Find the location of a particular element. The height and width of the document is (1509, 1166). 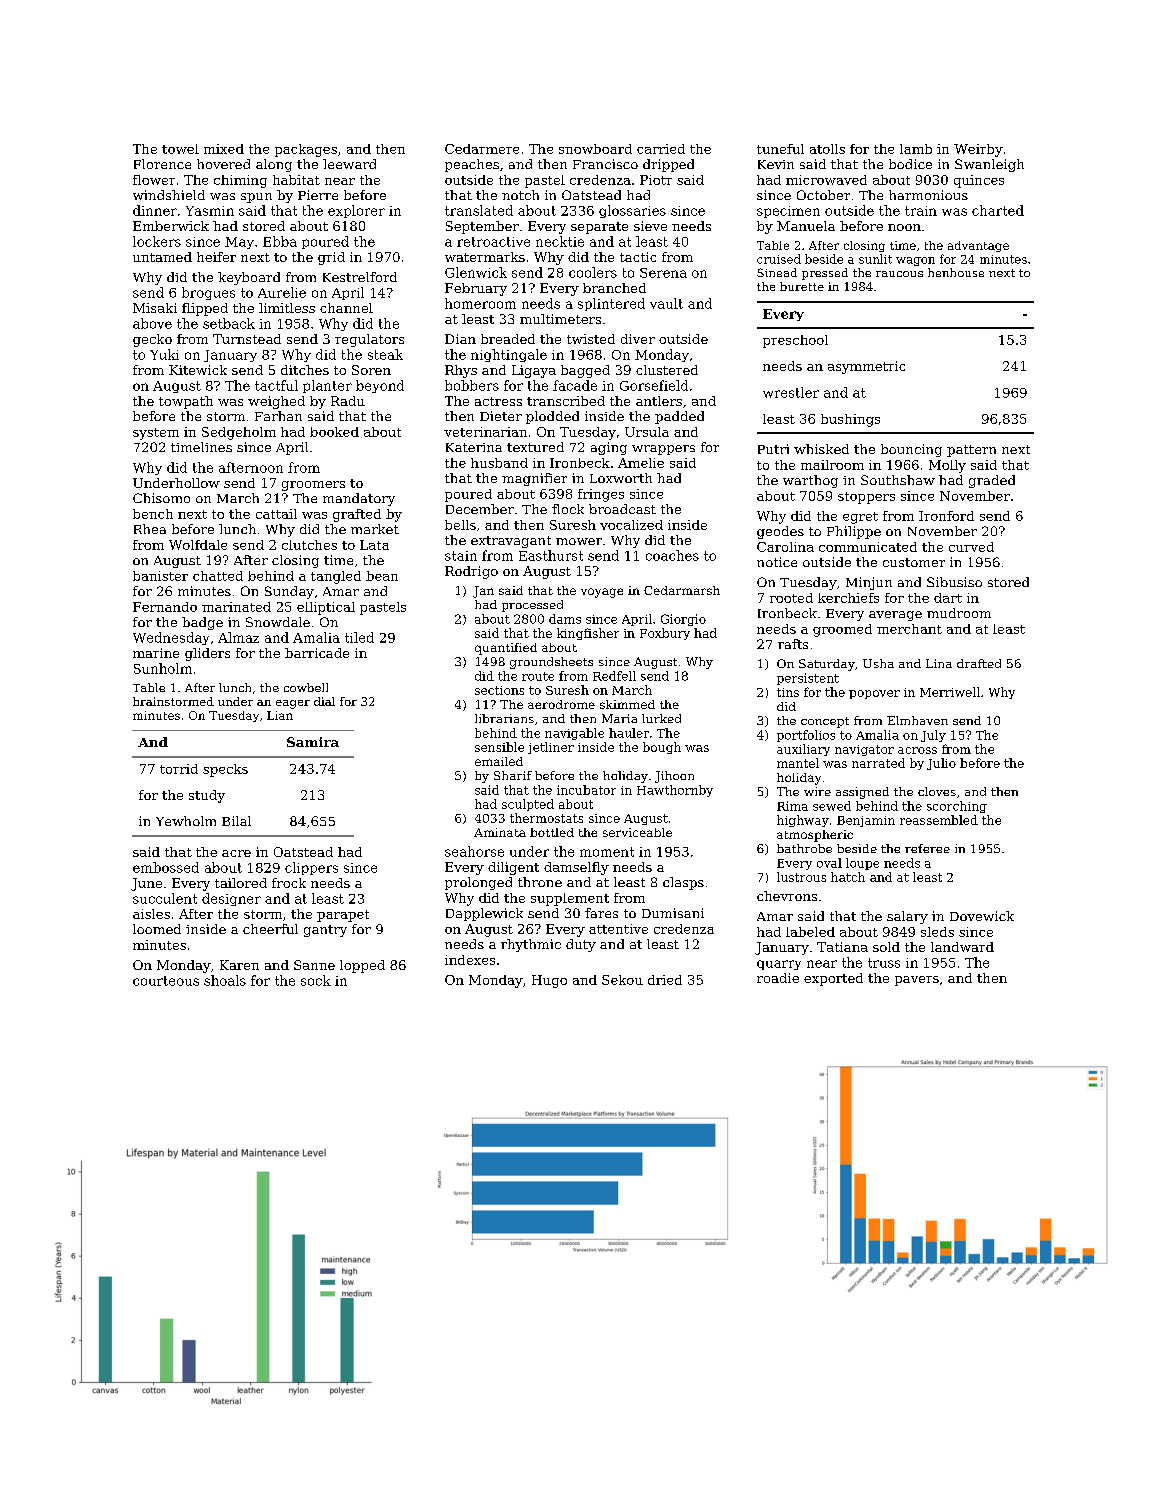

lurked is located at coordinates (661, 718).
